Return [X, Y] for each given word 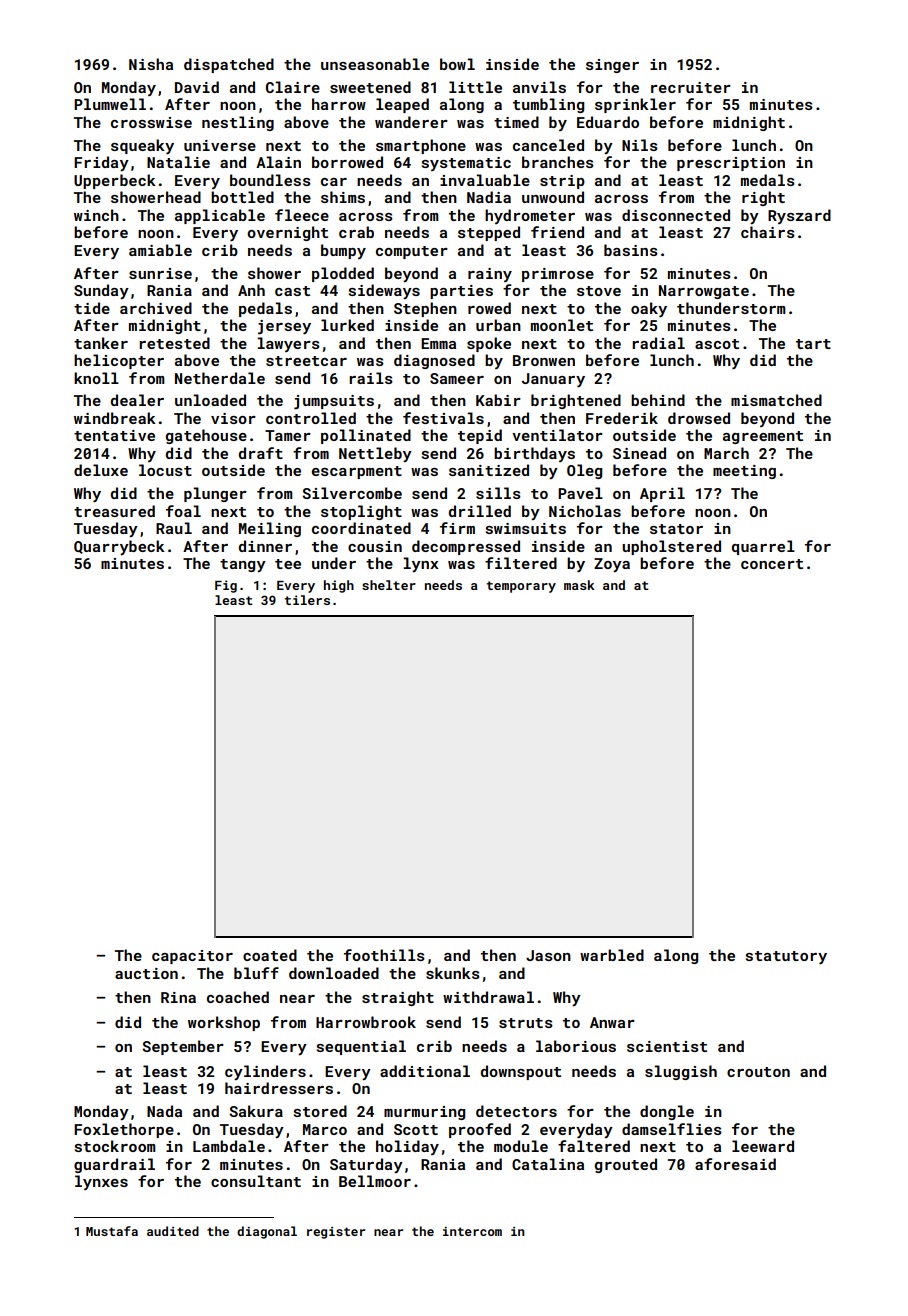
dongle [667, 1112]
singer [612, 66]
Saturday [366, 1165]
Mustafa [112, 1231]
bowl [457, 64]
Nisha [151, 64]
